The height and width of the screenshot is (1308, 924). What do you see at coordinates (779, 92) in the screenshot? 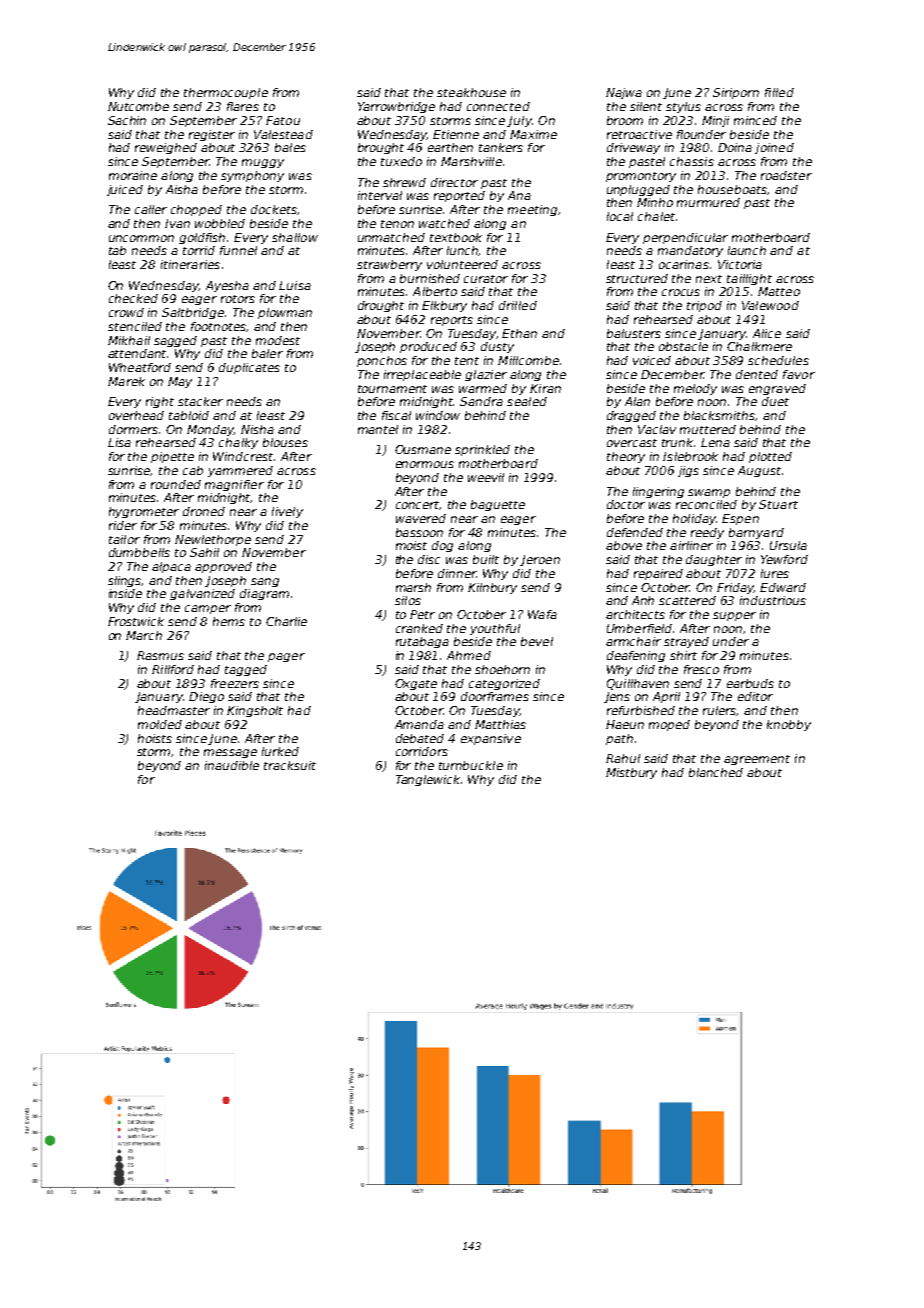
I see `filled` at bounding box center [779, 92].
